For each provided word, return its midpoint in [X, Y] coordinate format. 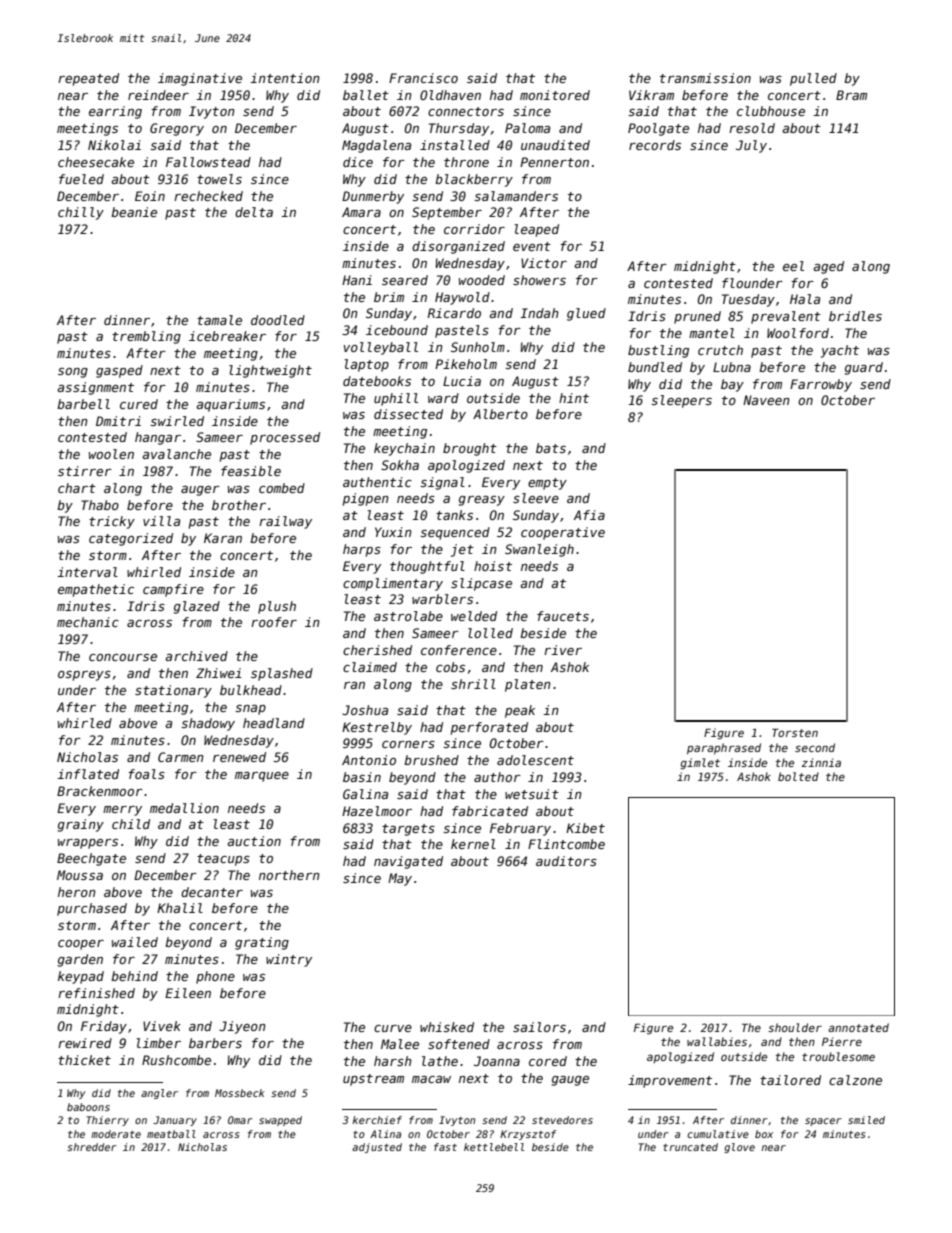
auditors [566, 861]
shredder [92, 1147]
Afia [589, 515]
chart [77, 488]
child [131, 824]
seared [405, 280]
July [751, 146]
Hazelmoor [377, 811]
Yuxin [393, 532]
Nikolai [114, 145]
